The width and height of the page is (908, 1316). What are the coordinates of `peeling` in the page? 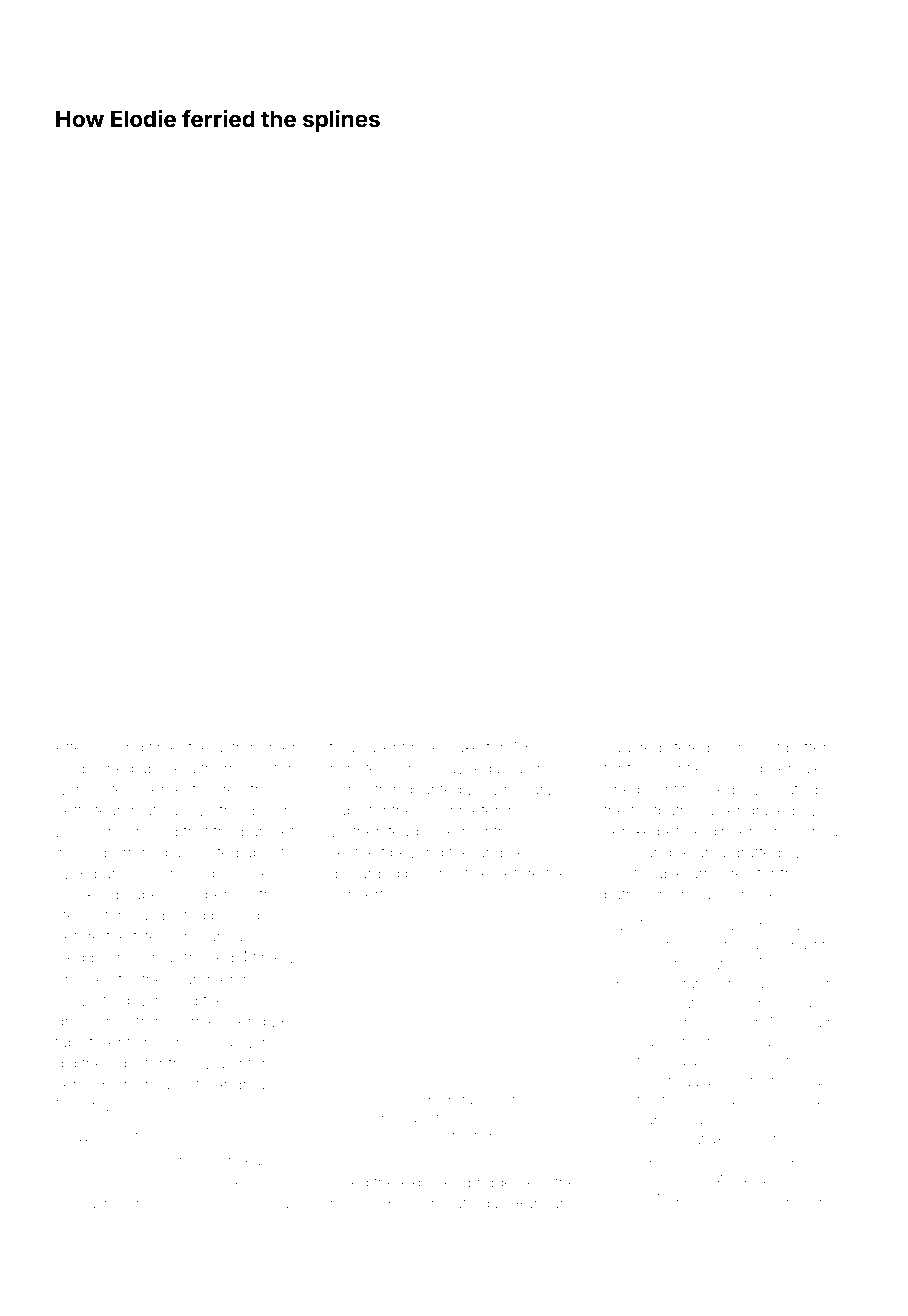 It's located at (822, 1159).
